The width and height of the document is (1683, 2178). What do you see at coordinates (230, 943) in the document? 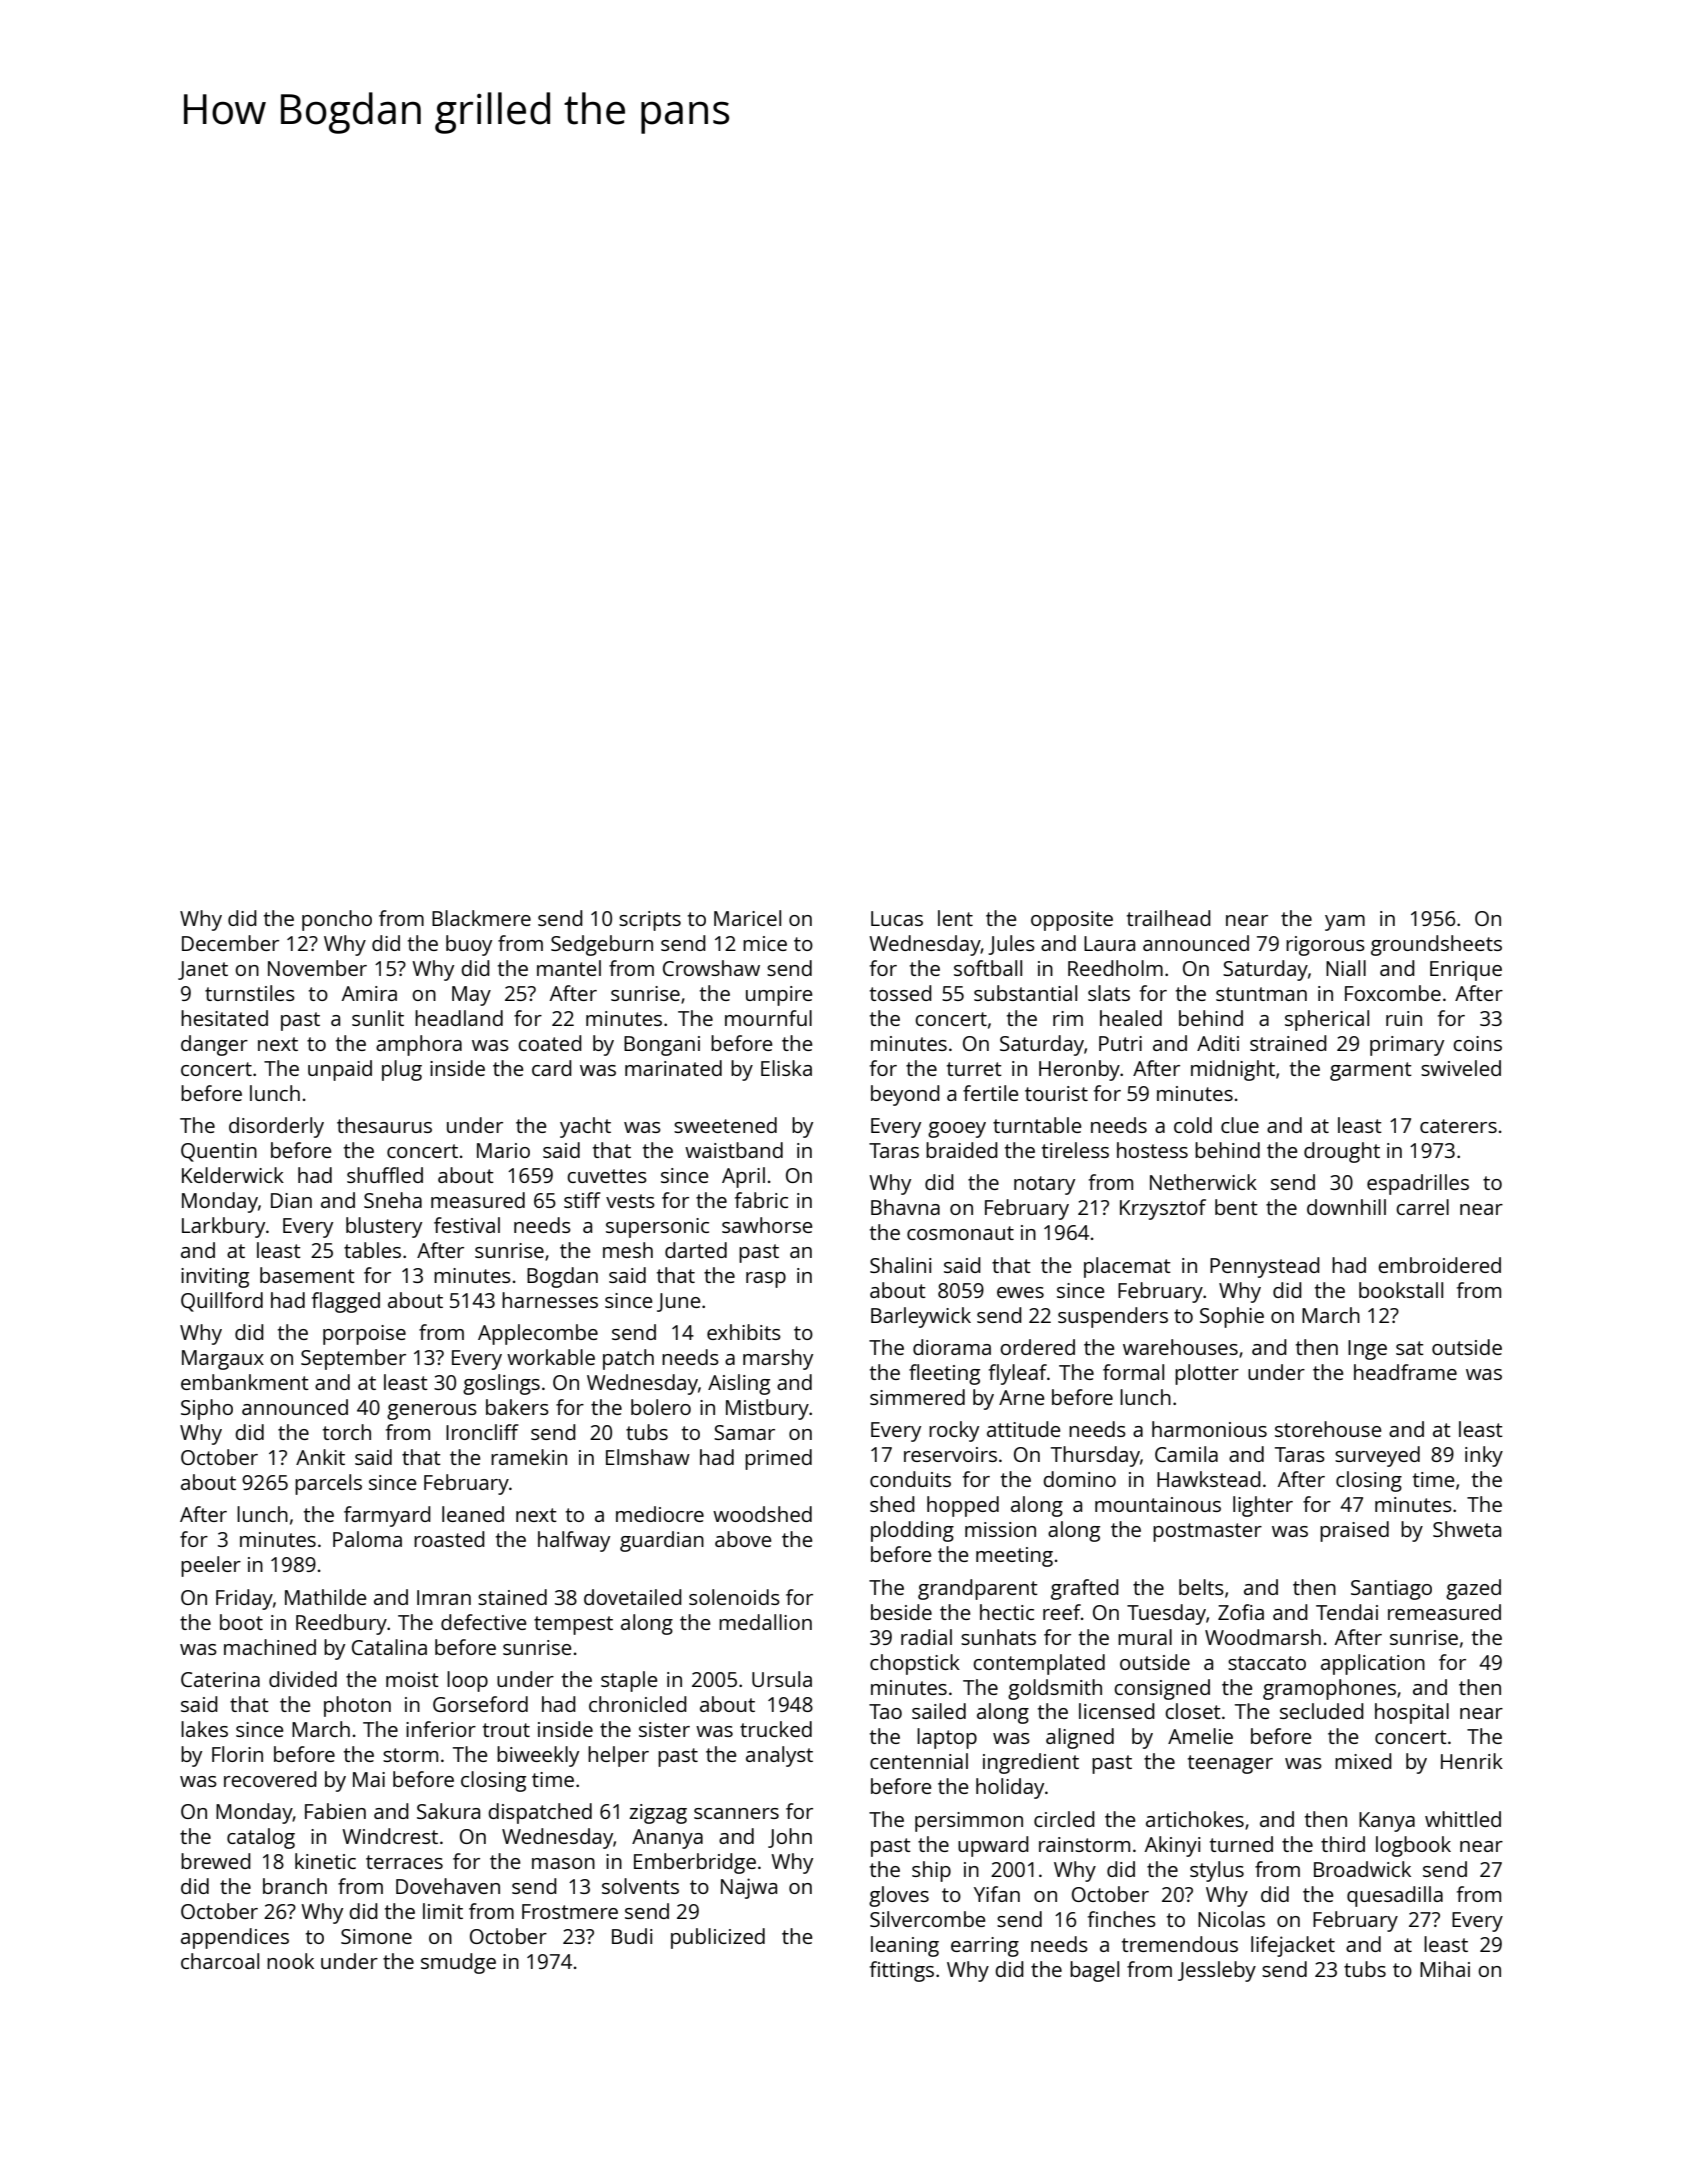
I see `December` at bounding box center [230, 943].
